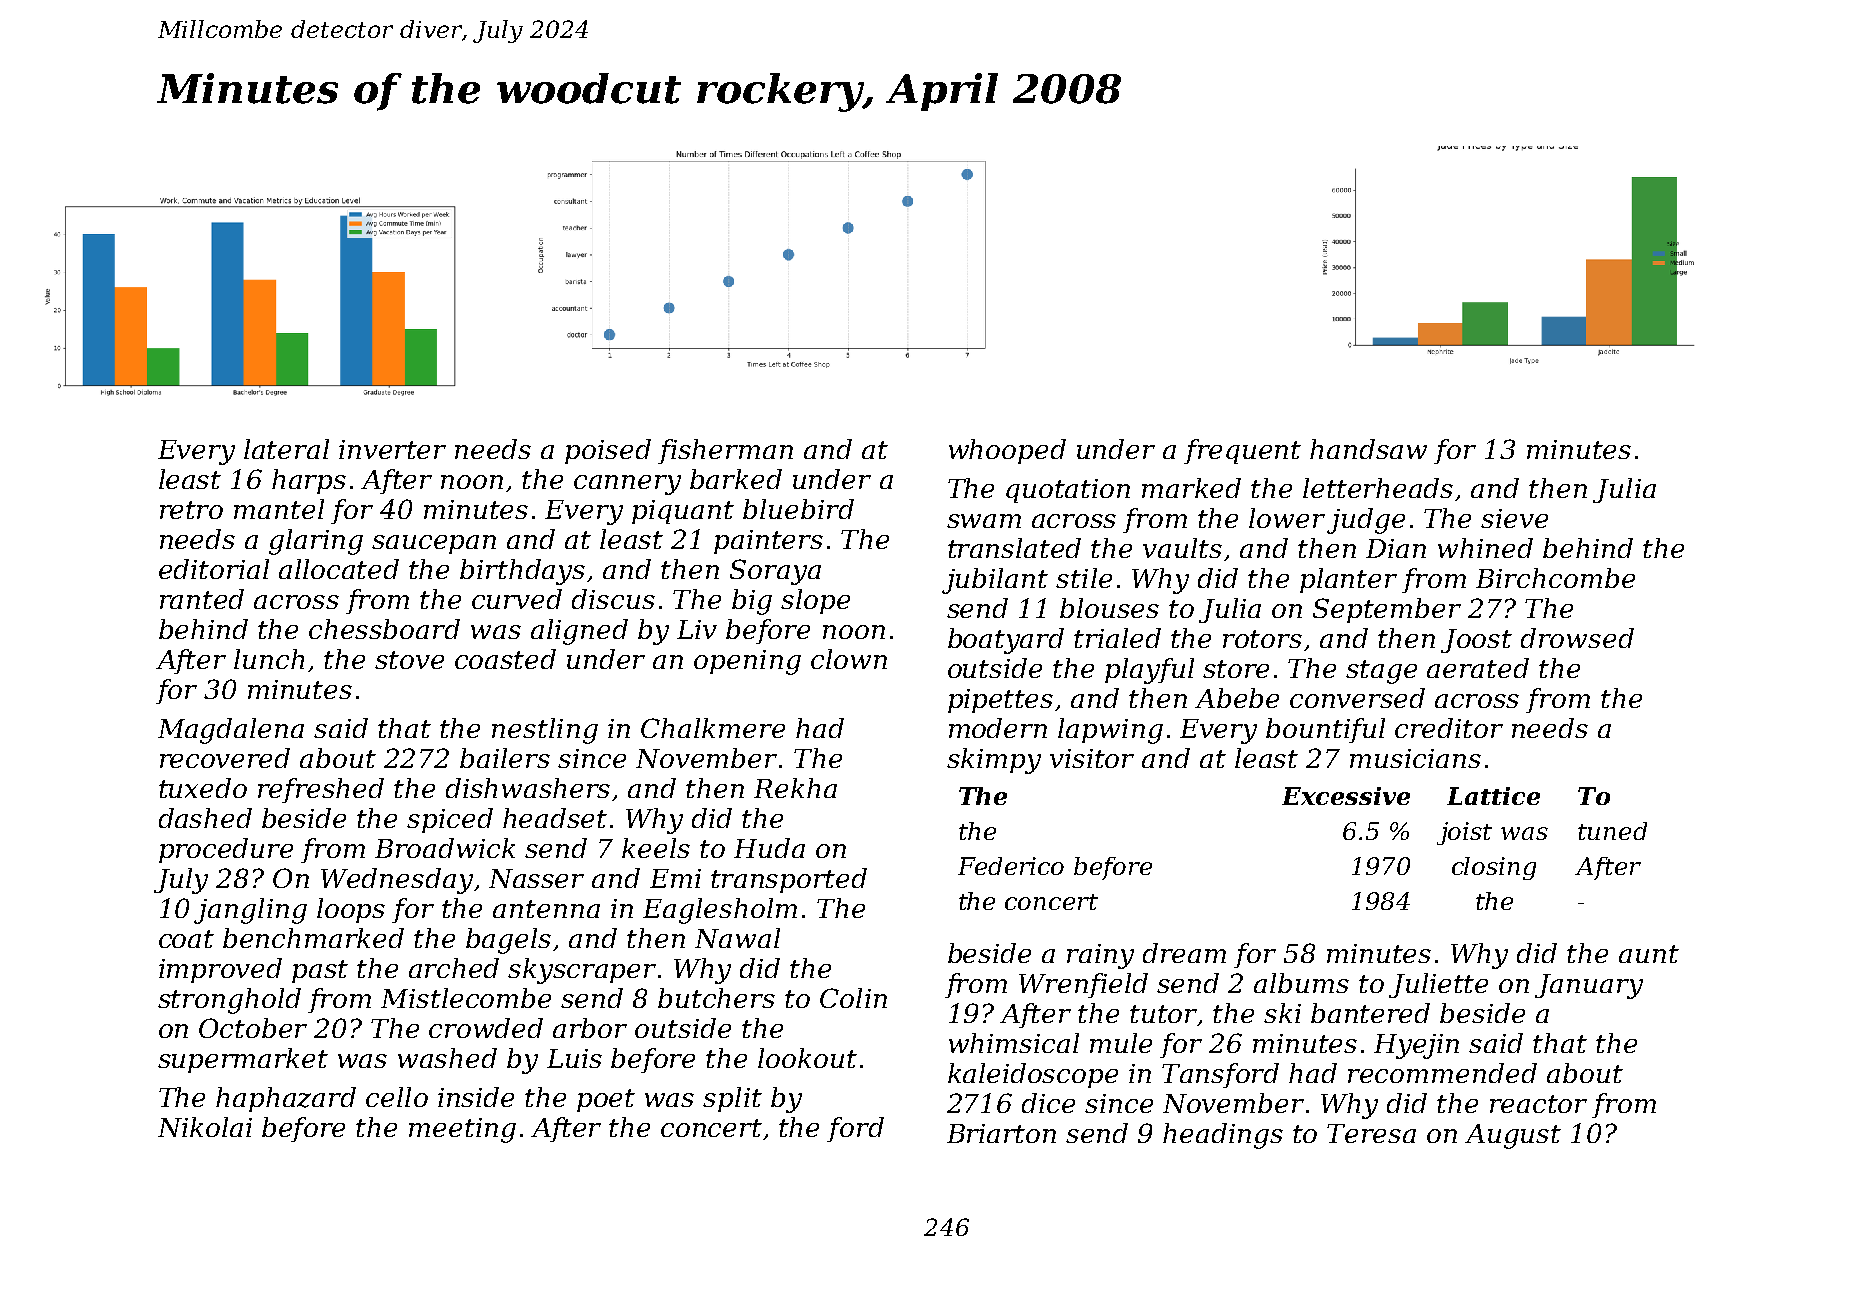 This page has height=1307, width=1849. Describe the element at coordinates (226, 850) in the page. I see `procedure` at that location.
